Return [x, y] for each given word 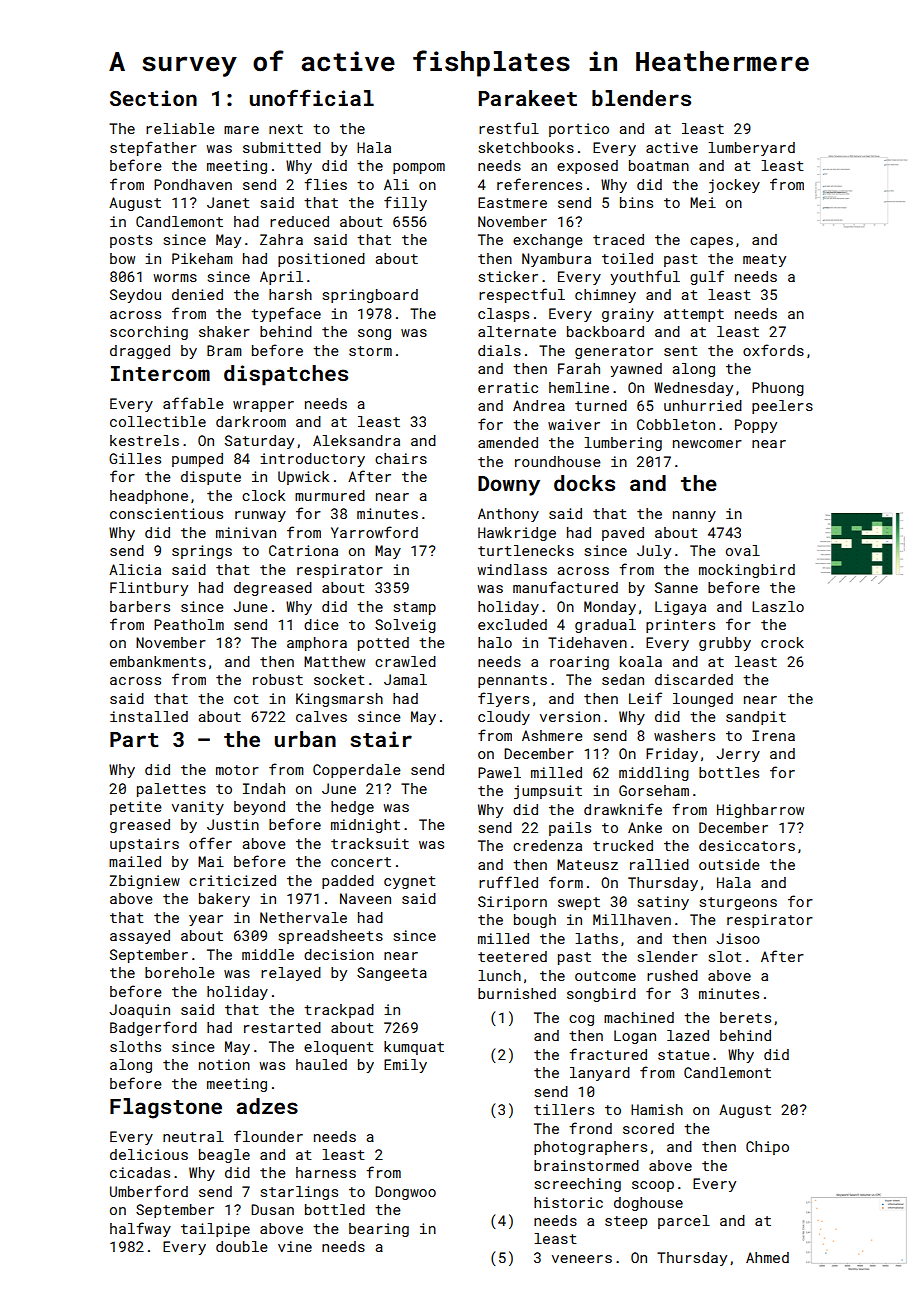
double [242, 1246]
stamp [414, 608]
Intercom [160, 373]
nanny [694, 516]
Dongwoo [405, 1193]
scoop [653, 1186]
